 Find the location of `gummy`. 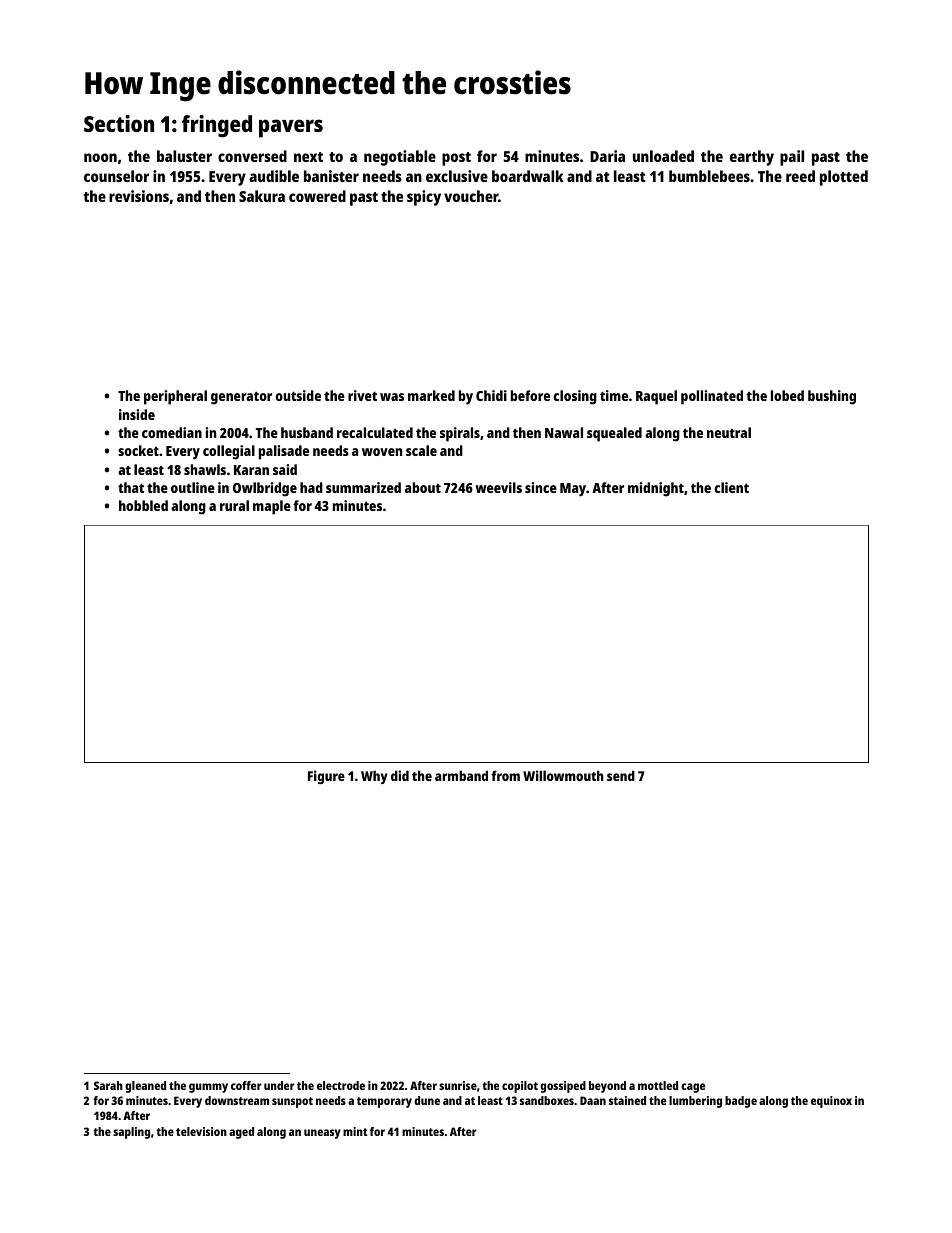

gummy is located at coordinates (208, 1088).
